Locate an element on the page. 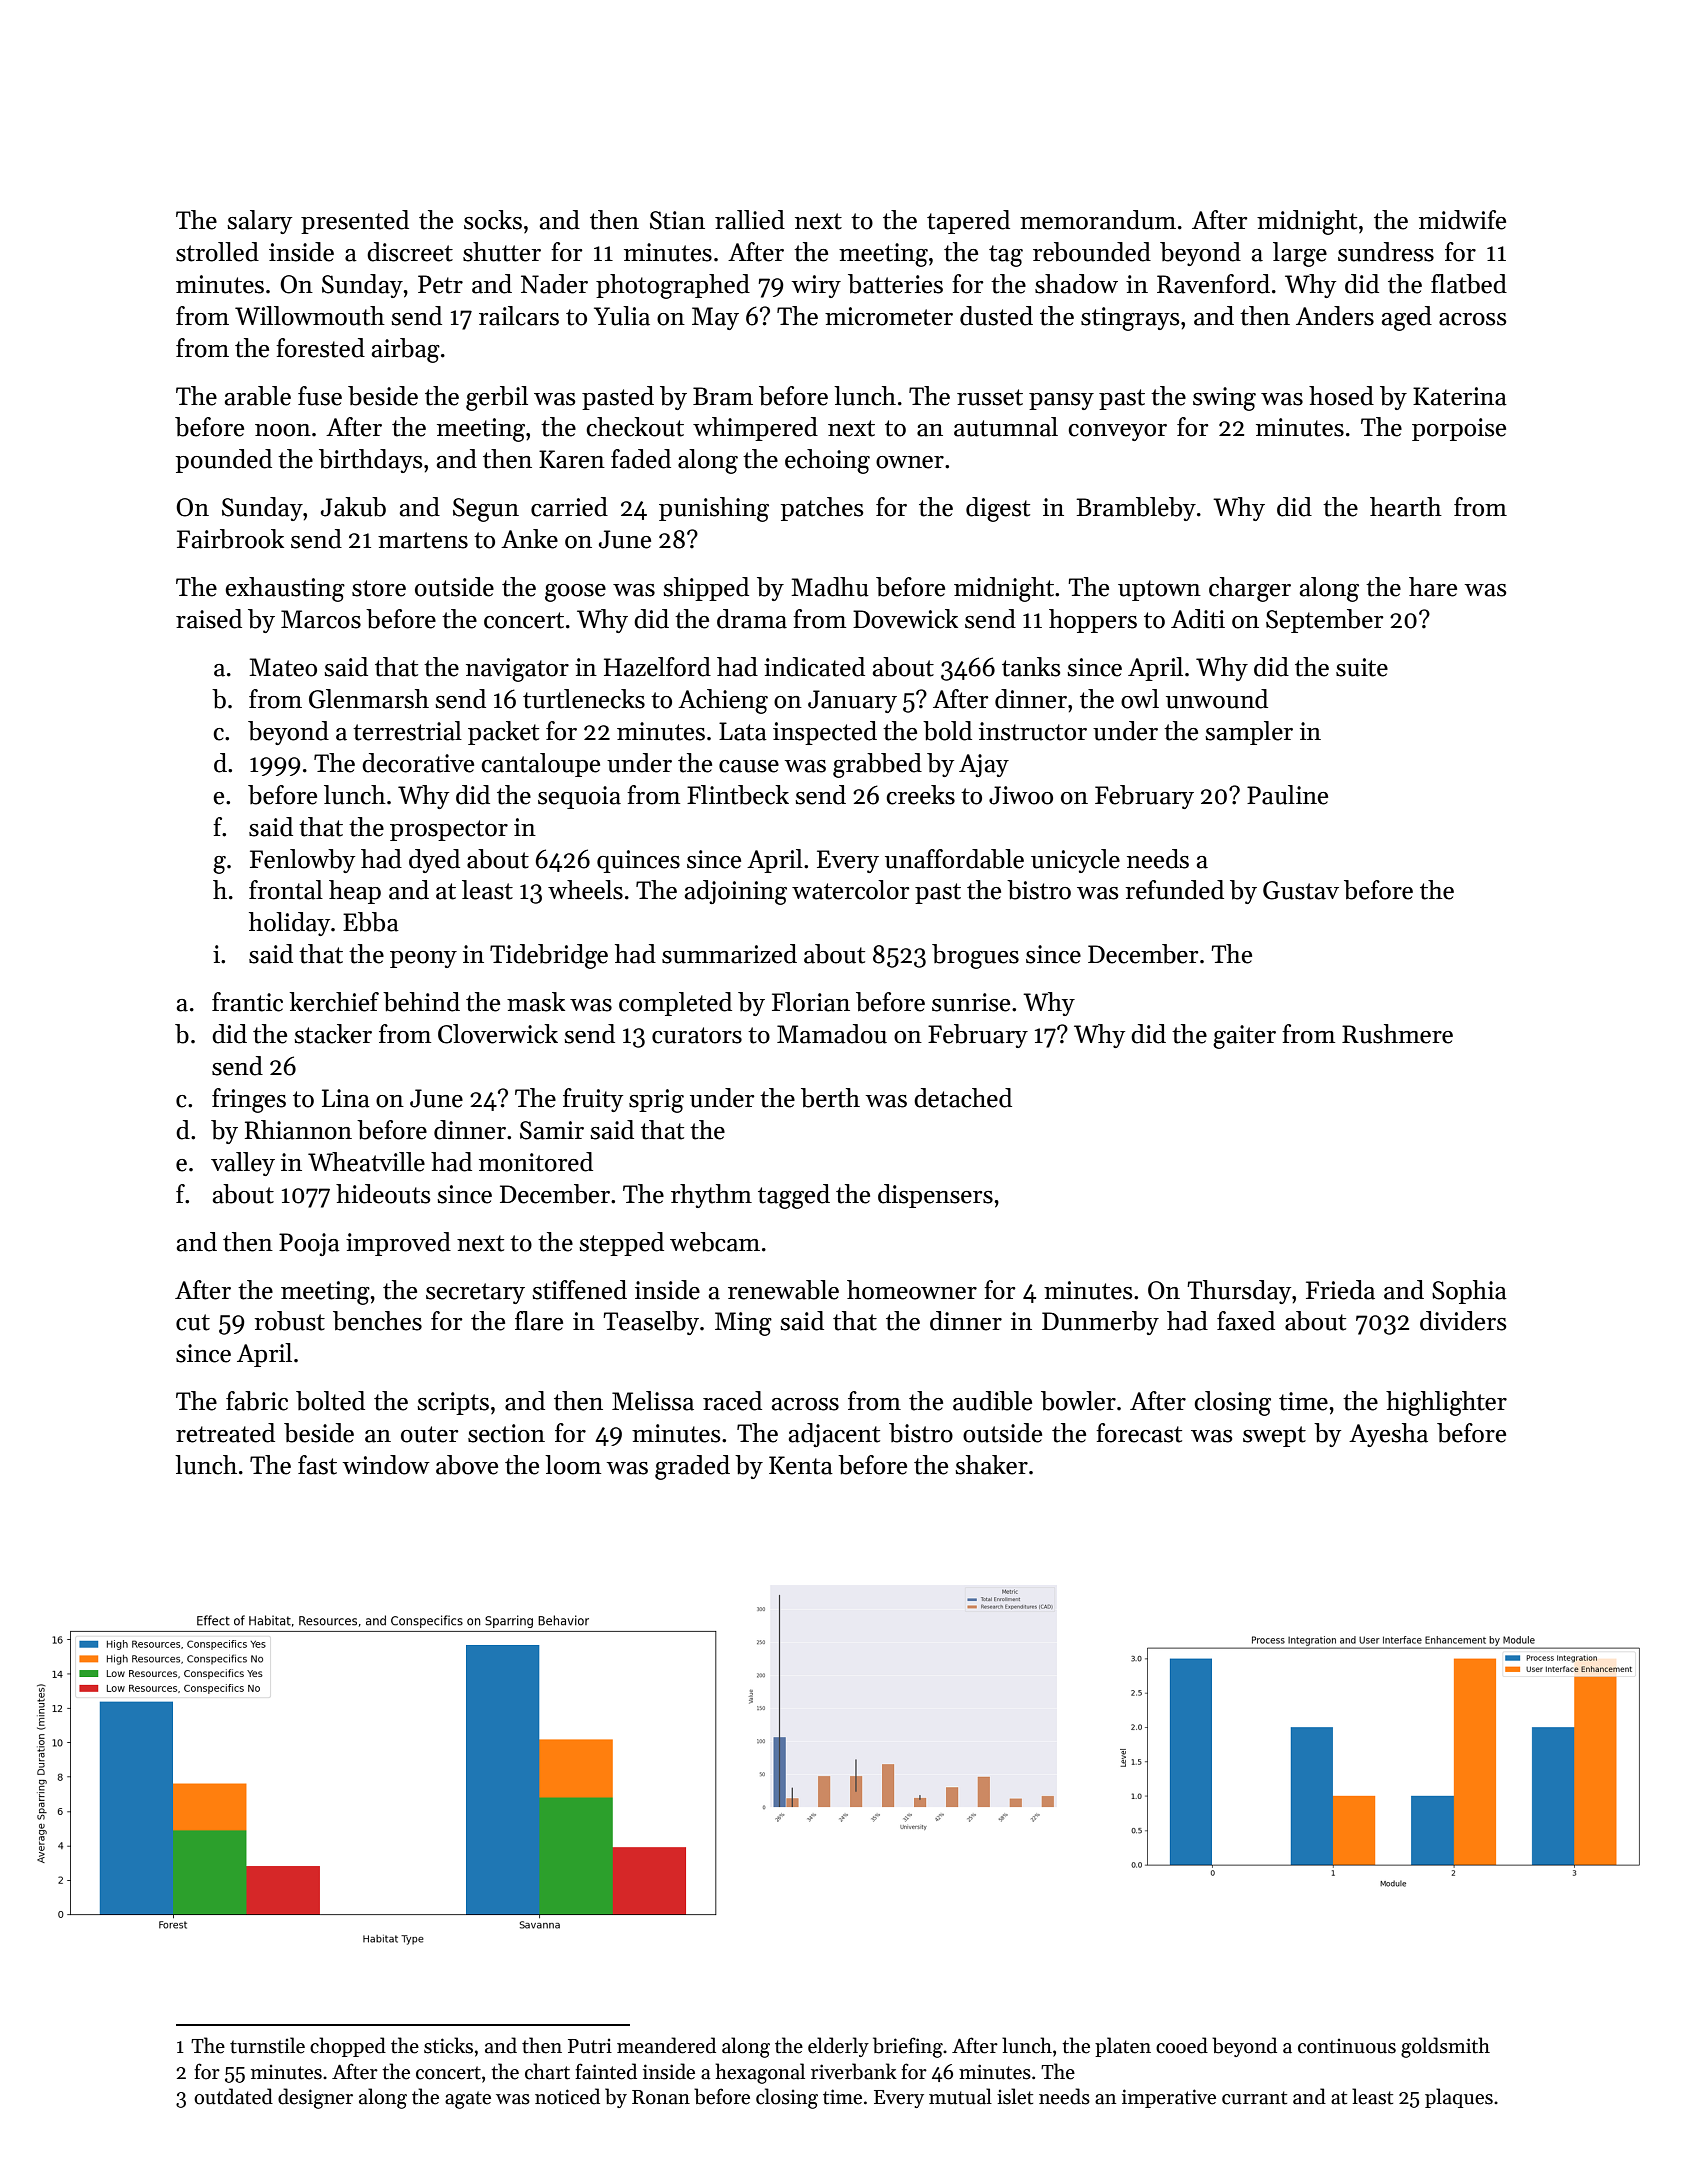  socks is located at coordinates (493, 220).
